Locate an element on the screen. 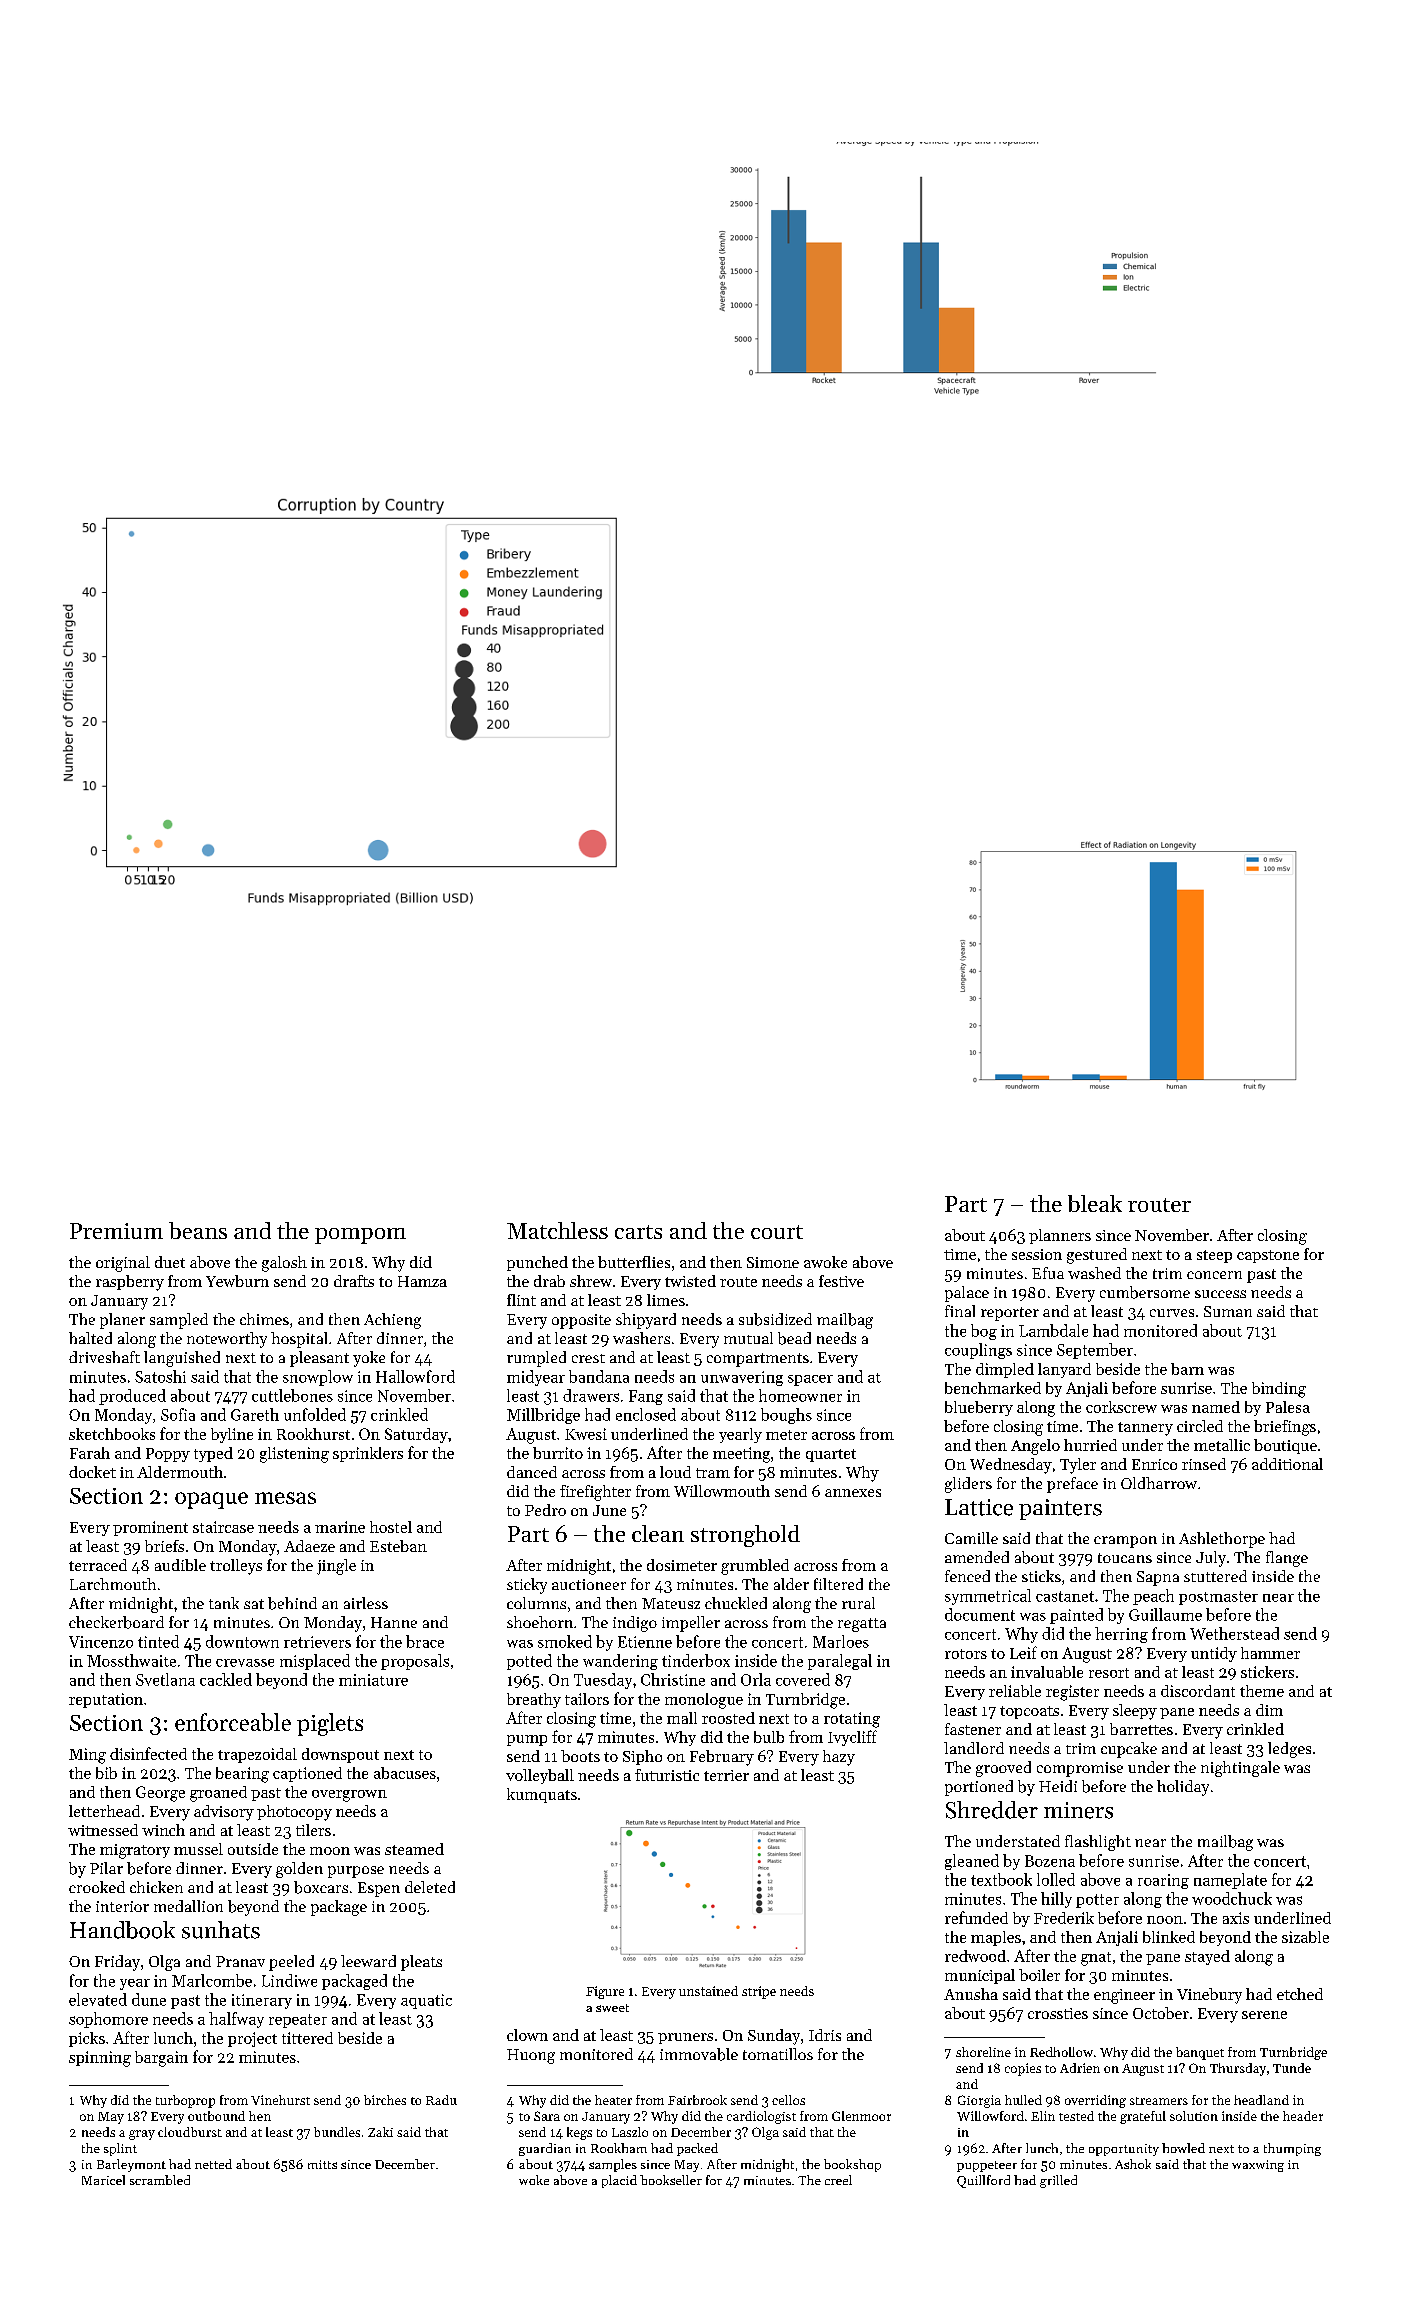 Image resolution: width=1402 pixels, height=2310 pixels. grilled is located at coordinates (1058, 2181).
